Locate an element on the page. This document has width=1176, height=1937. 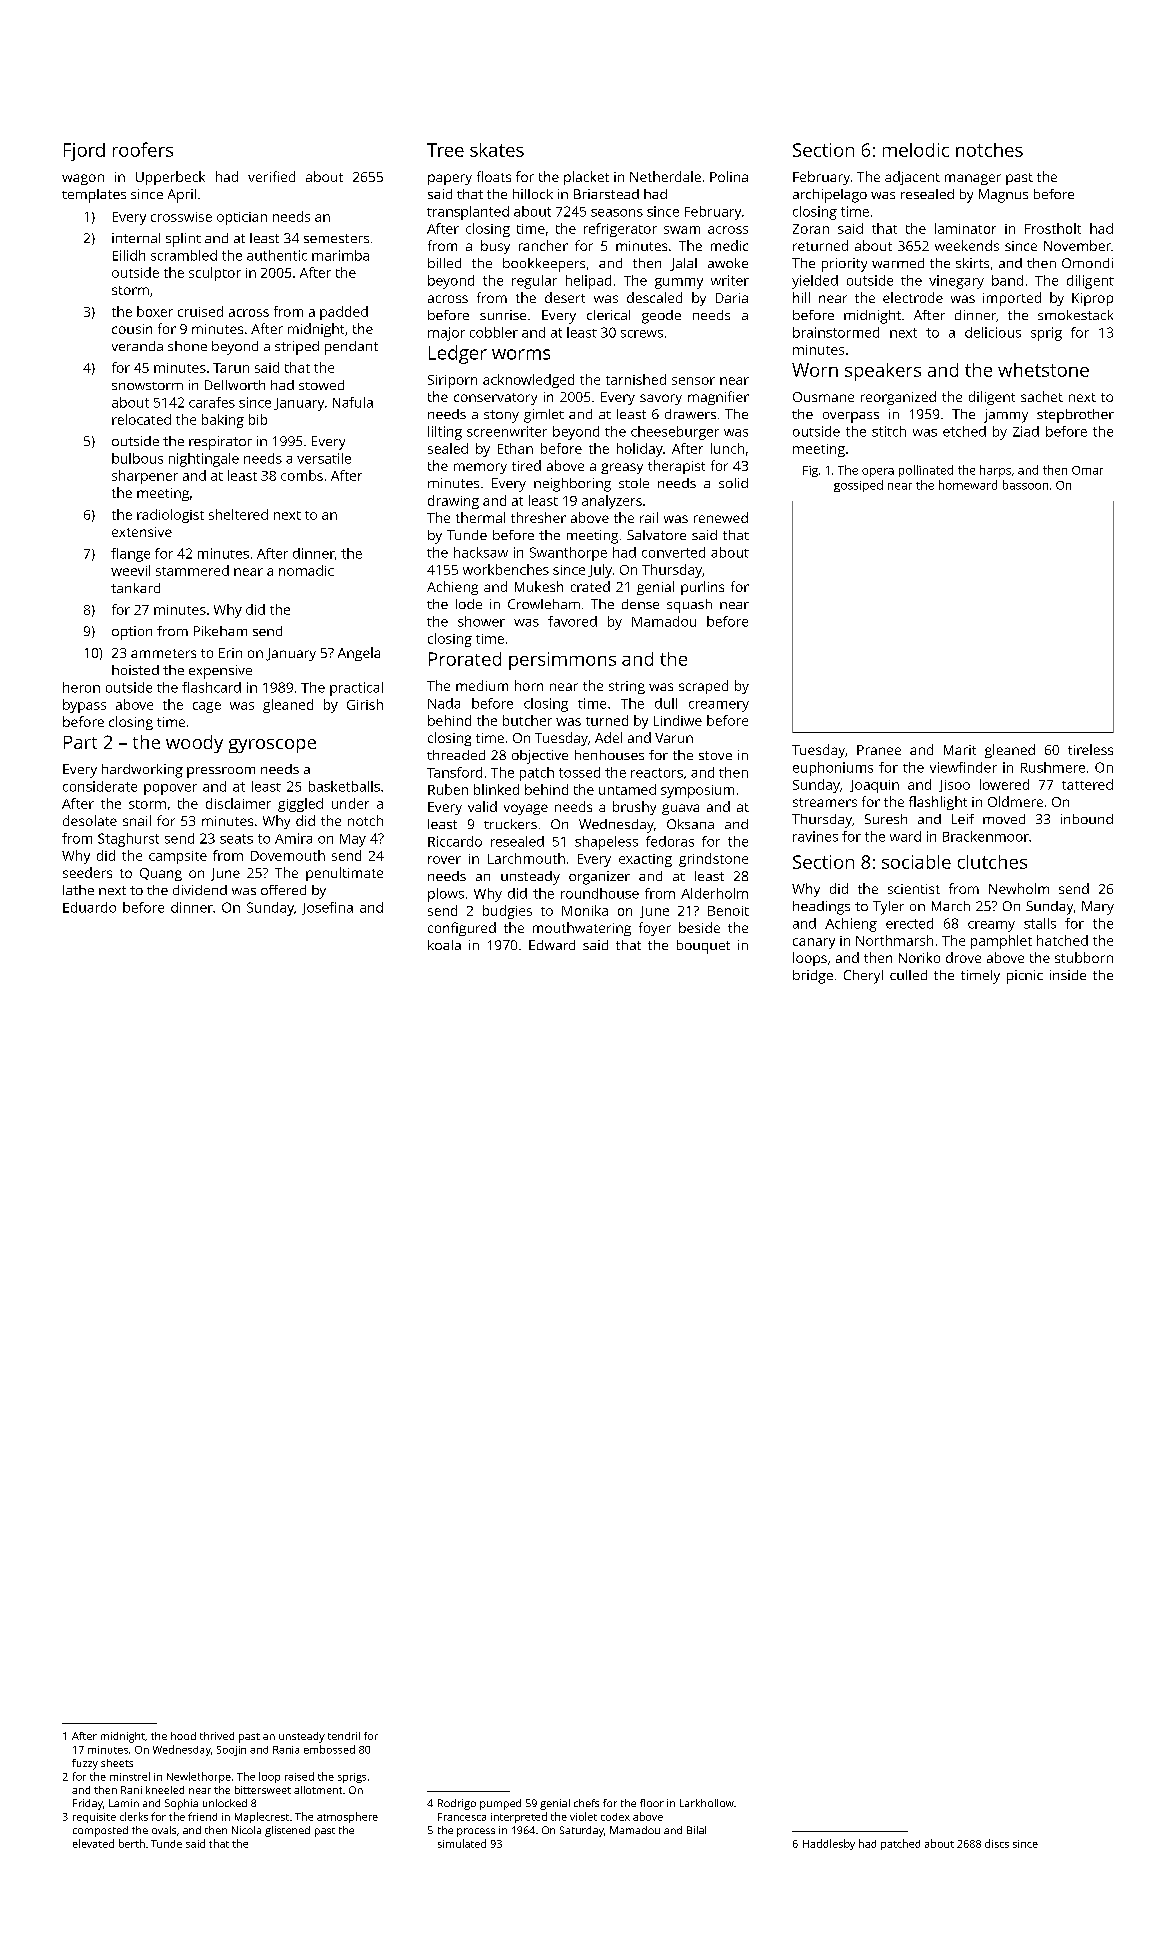
thrived is located at coordinates (217, 1736).
